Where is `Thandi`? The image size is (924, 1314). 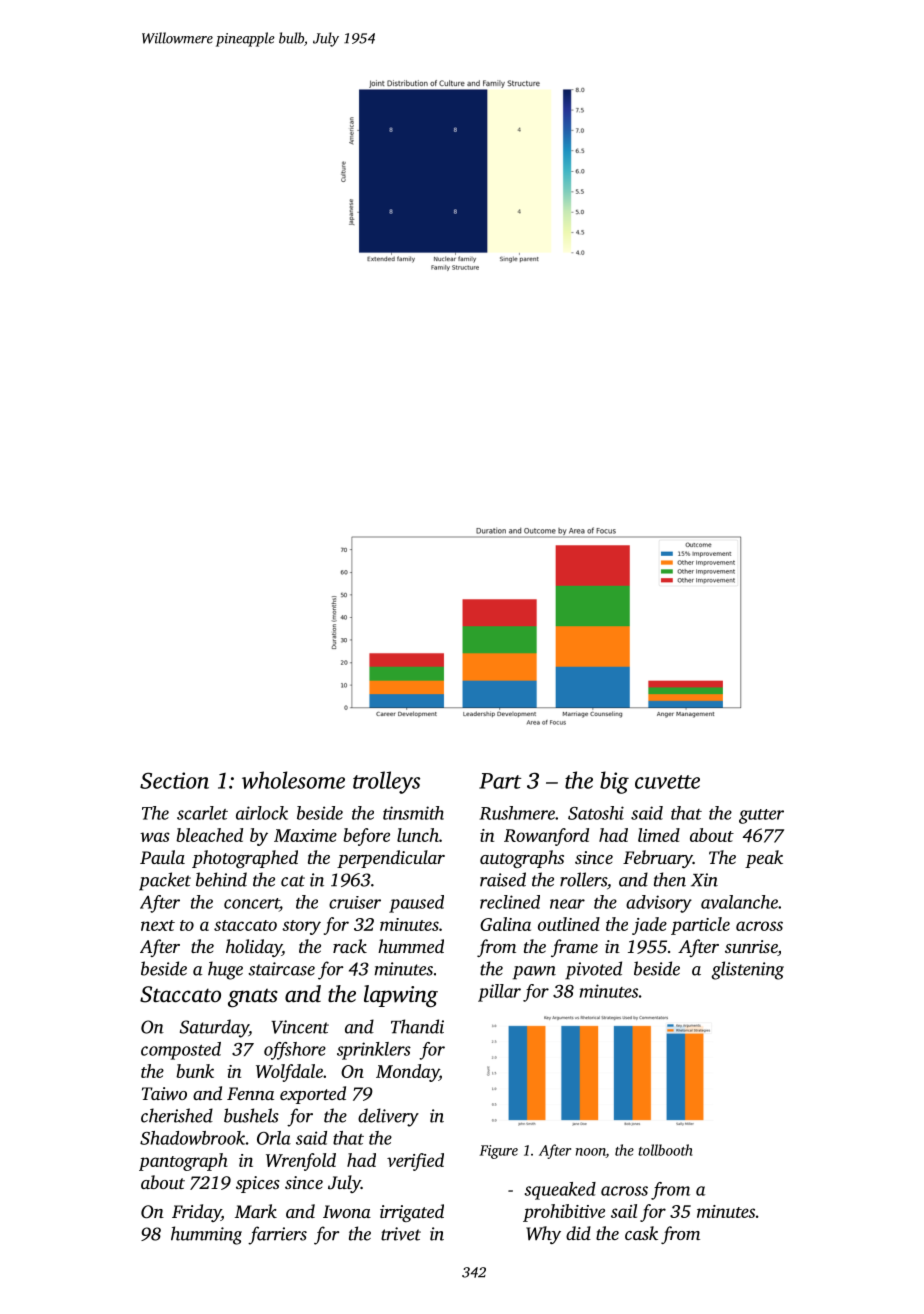 Thandi is located at coordinates (417, 1026).
